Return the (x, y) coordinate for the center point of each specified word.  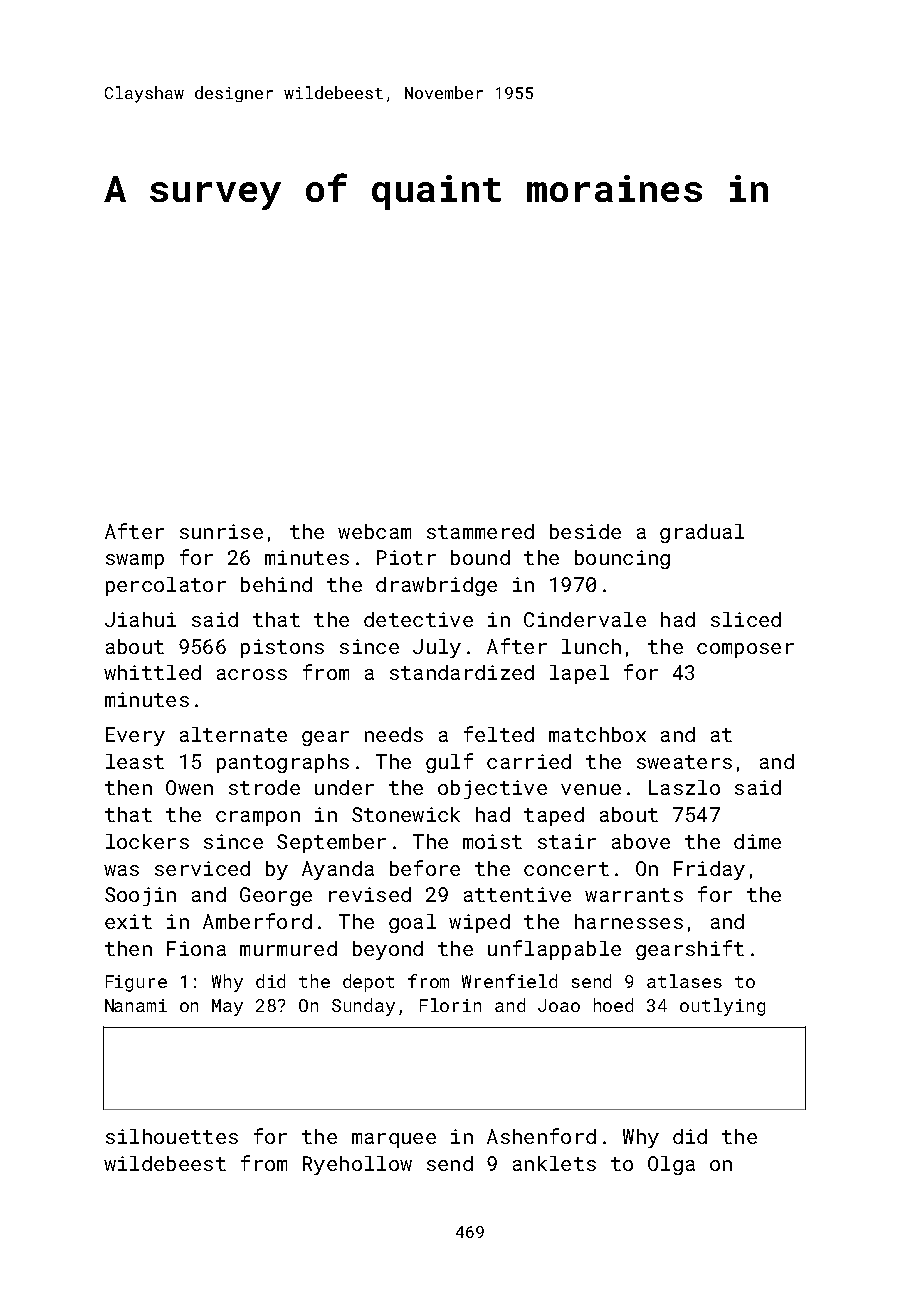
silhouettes (172, 1136)
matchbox (597, 734)
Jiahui (140, 619)
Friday (709, 870)
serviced (202, 868)
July (437, 648)
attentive (517, 894)
